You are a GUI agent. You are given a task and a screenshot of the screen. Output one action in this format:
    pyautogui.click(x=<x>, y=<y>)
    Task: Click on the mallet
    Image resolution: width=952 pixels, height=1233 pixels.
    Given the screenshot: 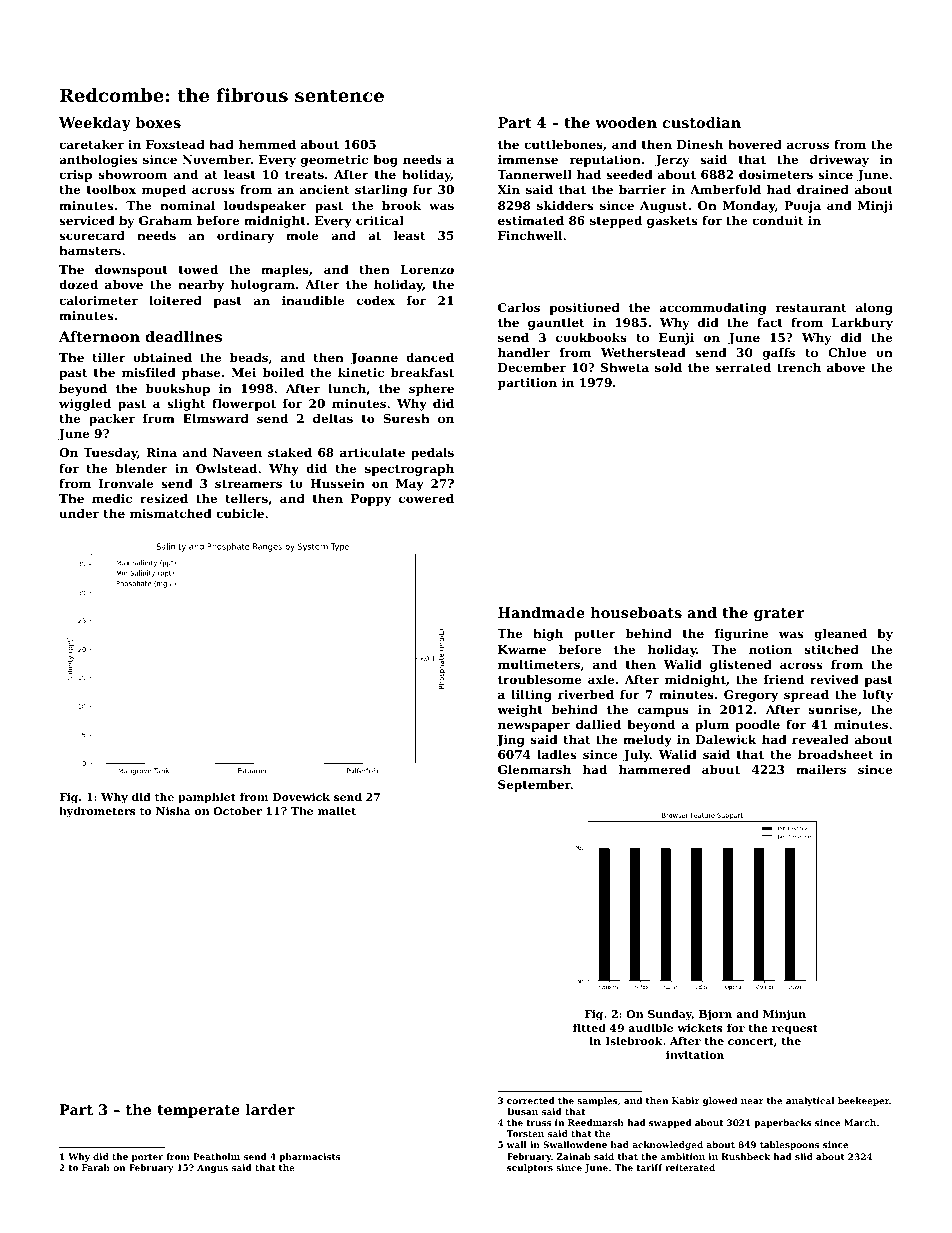 What is the action you would take?
    pyautogui.click(x=337, y=810)
